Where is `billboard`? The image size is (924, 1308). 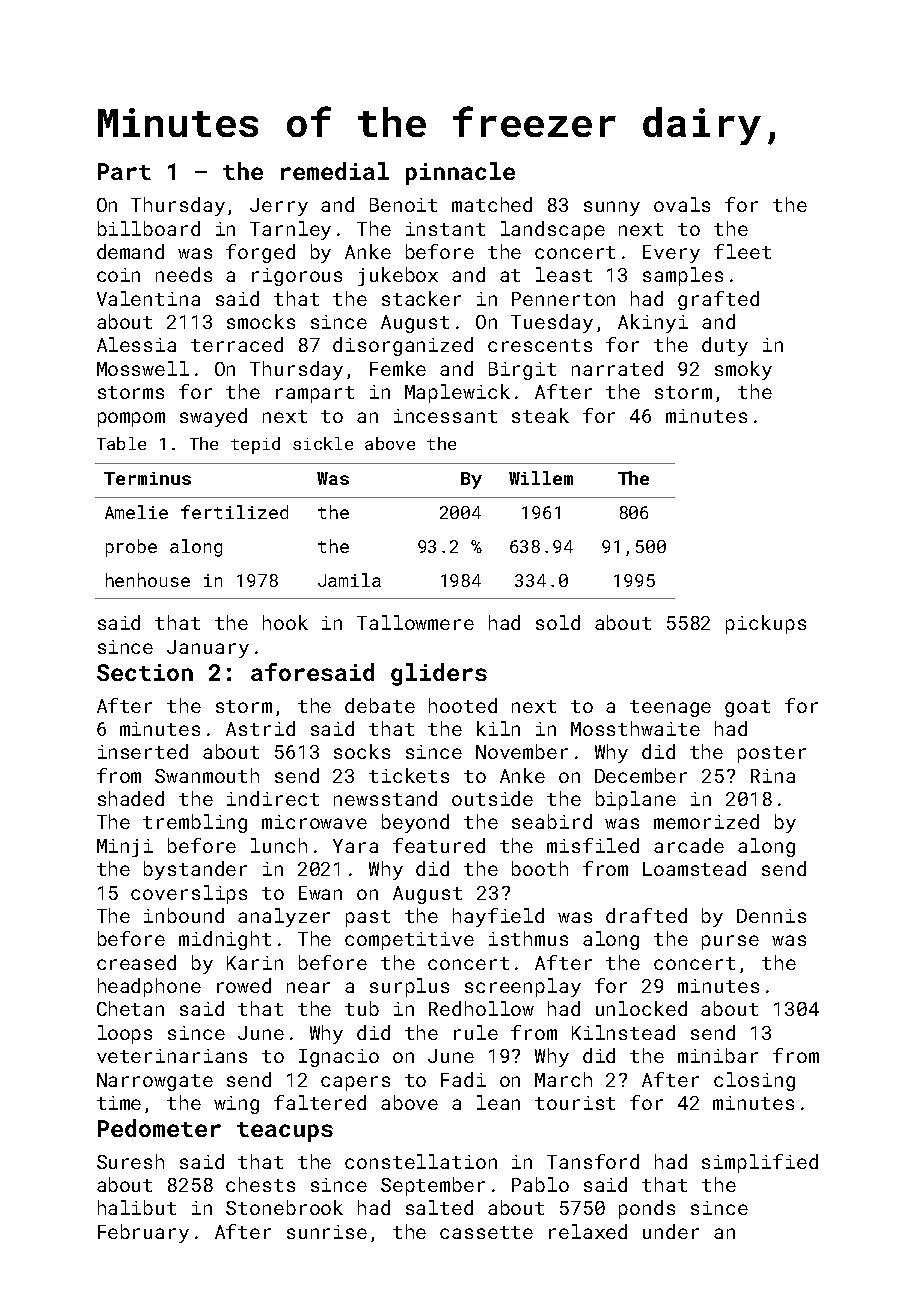
billboard is located at coordinates (149, 228).
